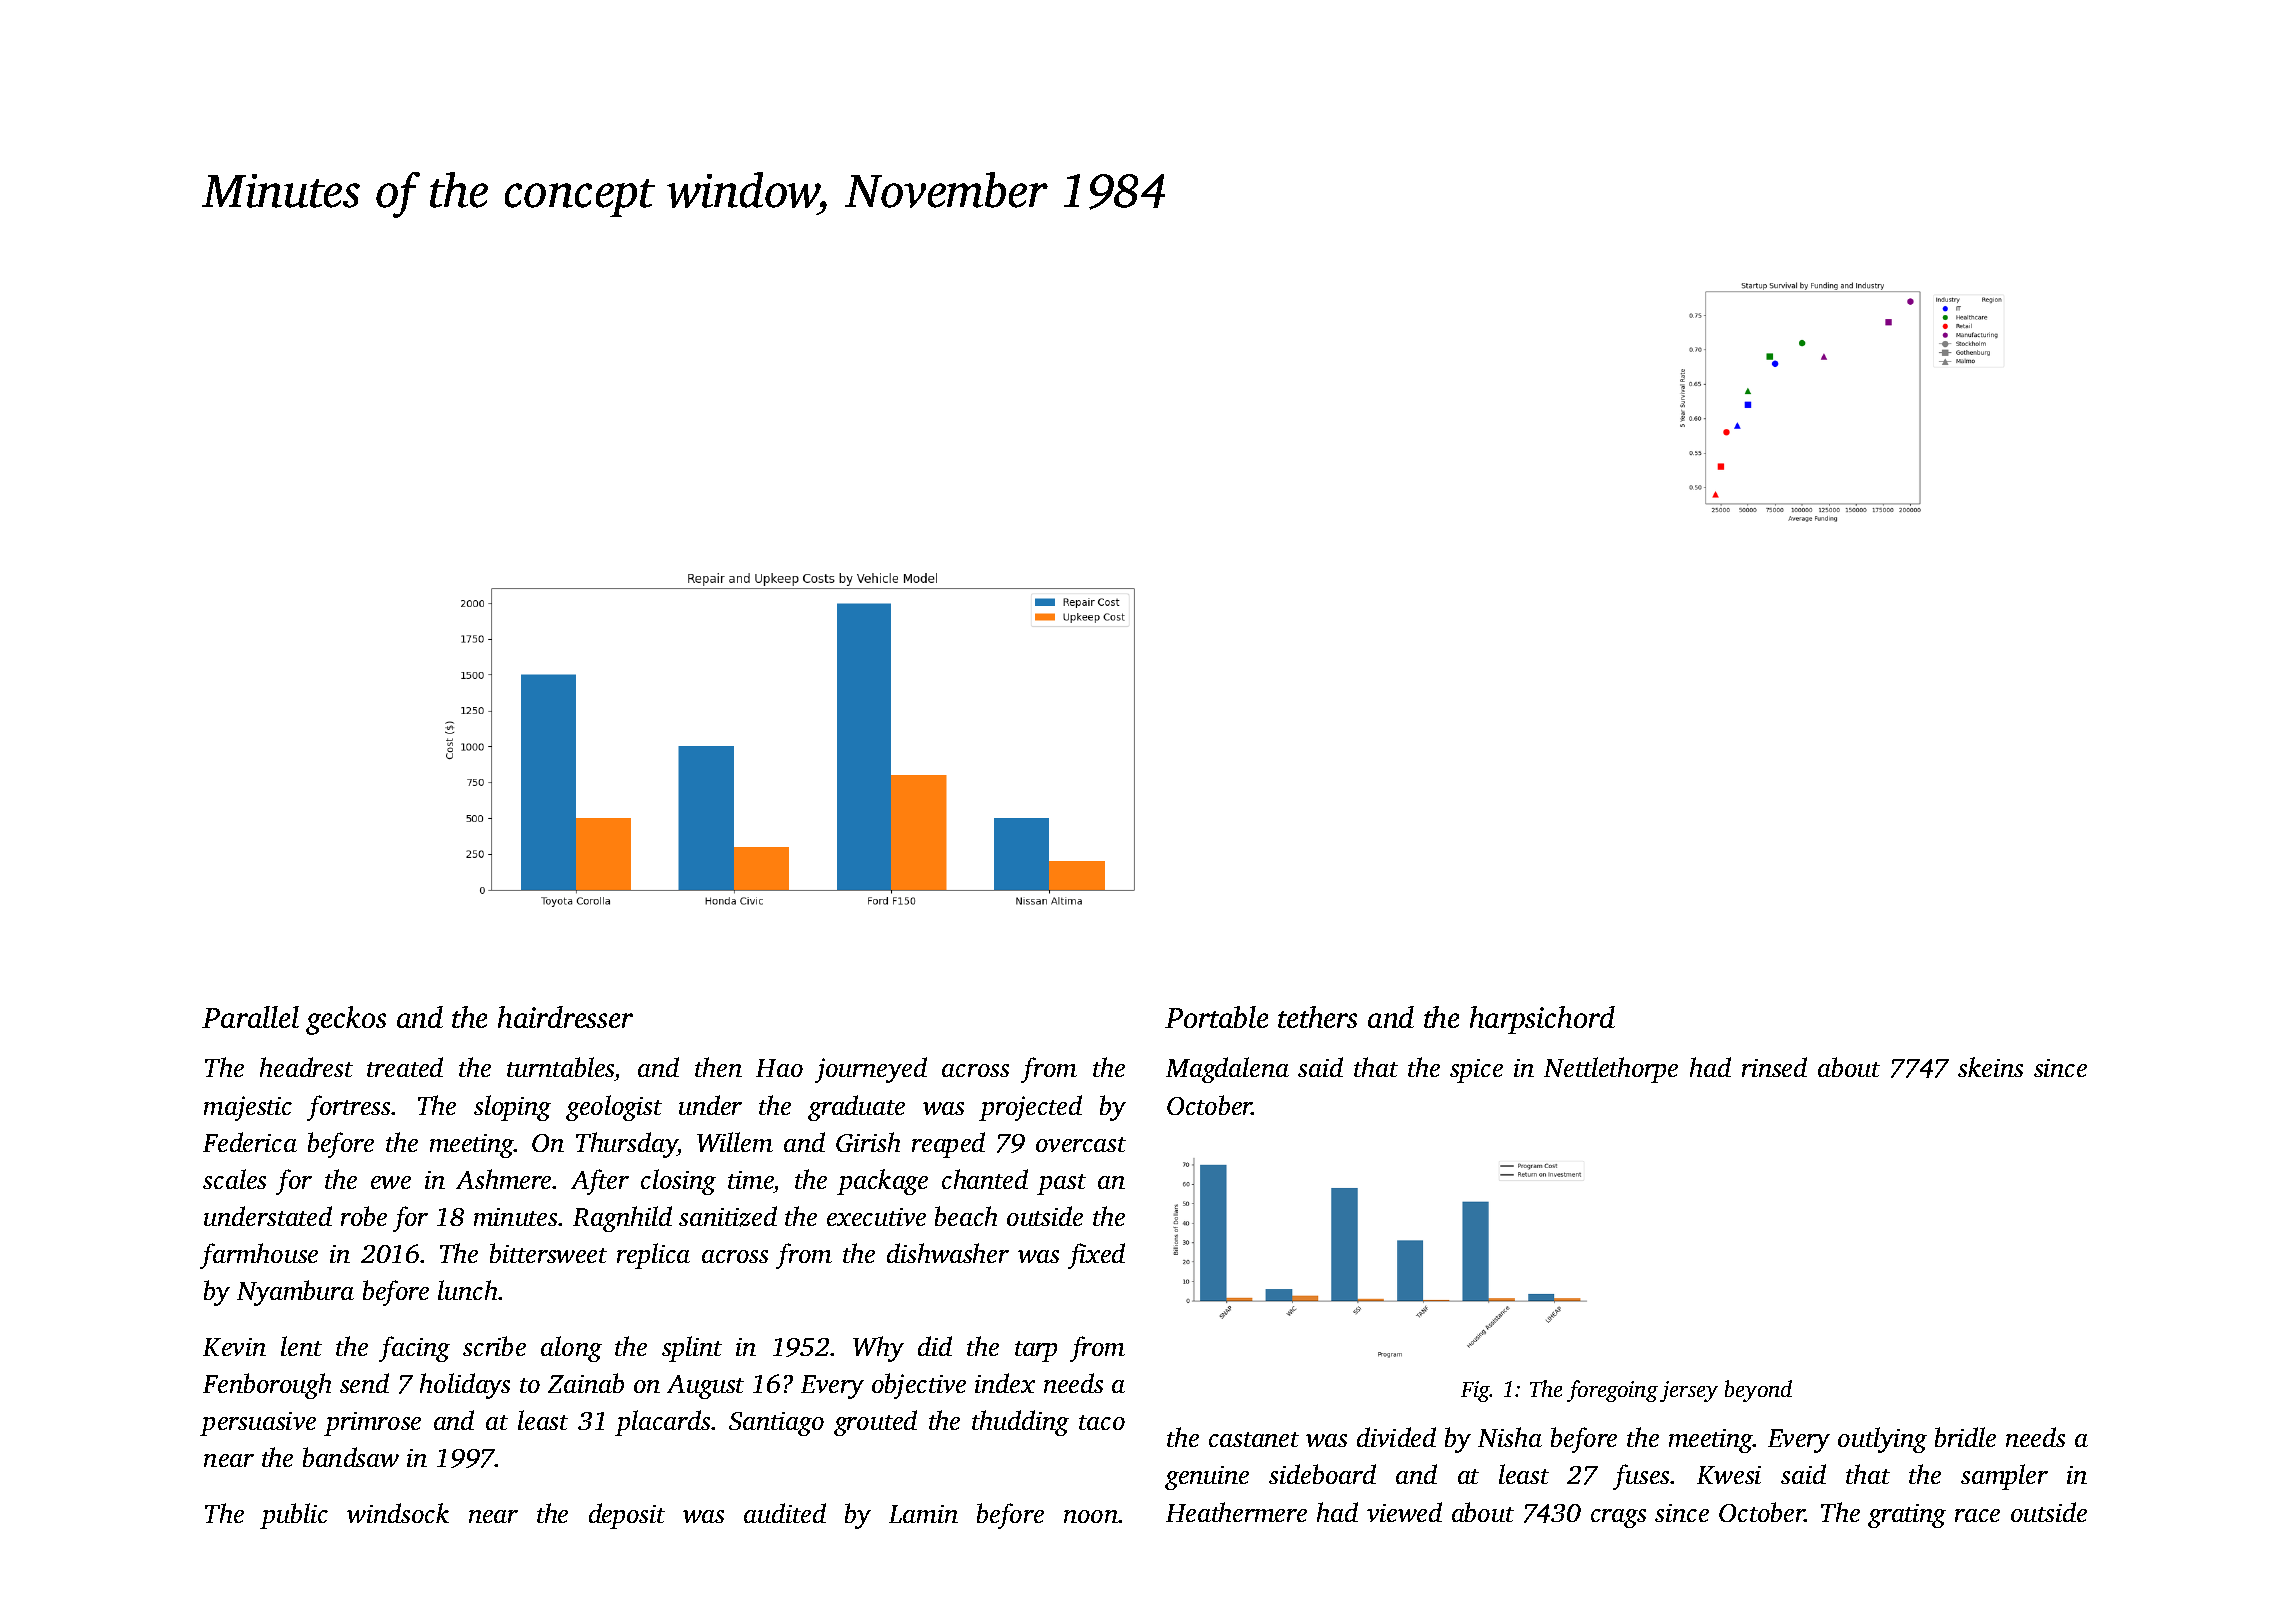 The image size is (2292, 1620). Describe the element at coordinates (294, 1516) in the page. I see `public` at that location.
